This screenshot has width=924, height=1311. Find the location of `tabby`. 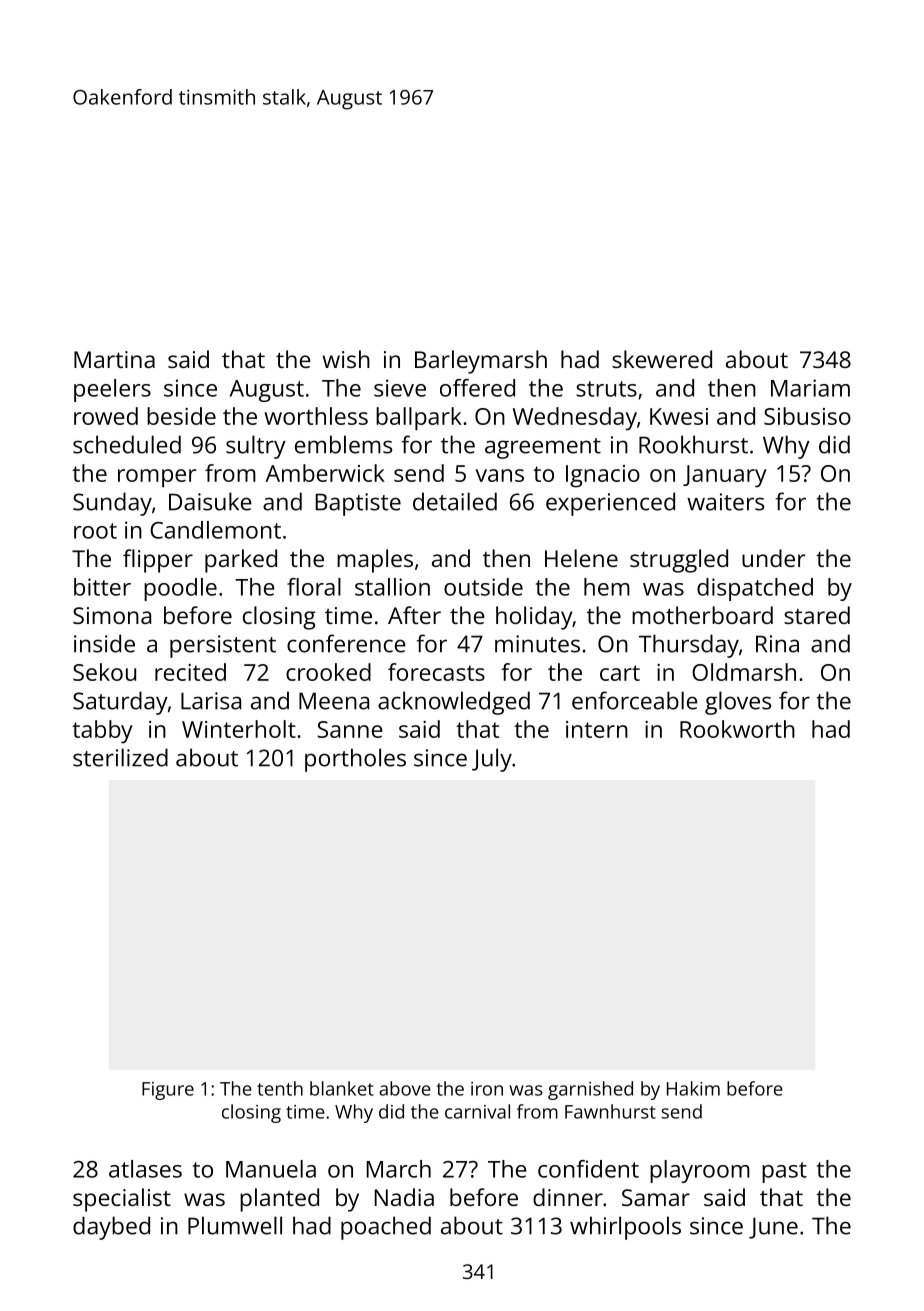

tabby is located at coordinates (102, 732).
